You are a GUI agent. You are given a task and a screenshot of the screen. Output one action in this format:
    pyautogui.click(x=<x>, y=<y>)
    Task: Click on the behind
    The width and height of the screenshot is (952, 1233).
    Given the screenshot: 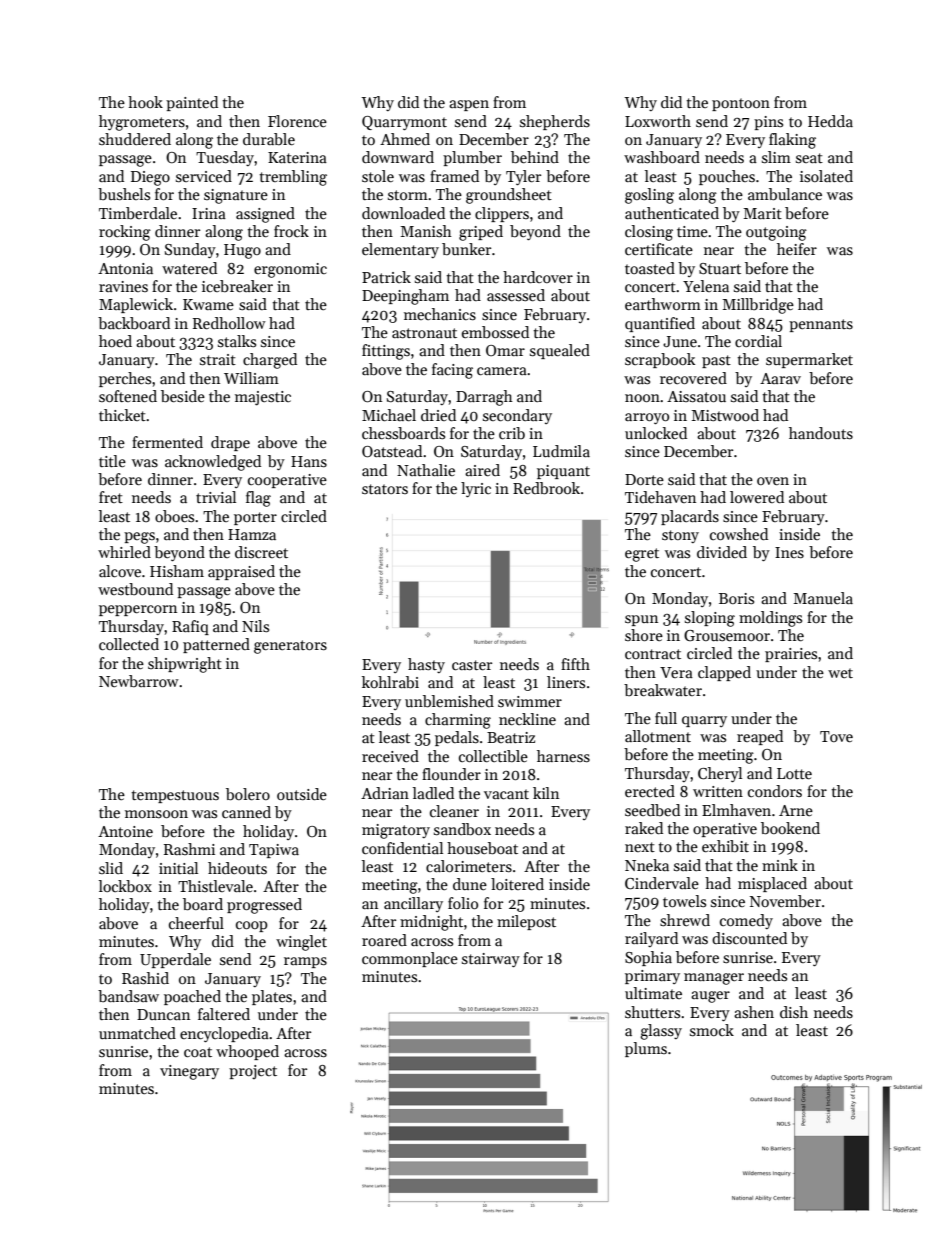 What is the action you would take?
    pyautogui.click(x=535, y=157)
